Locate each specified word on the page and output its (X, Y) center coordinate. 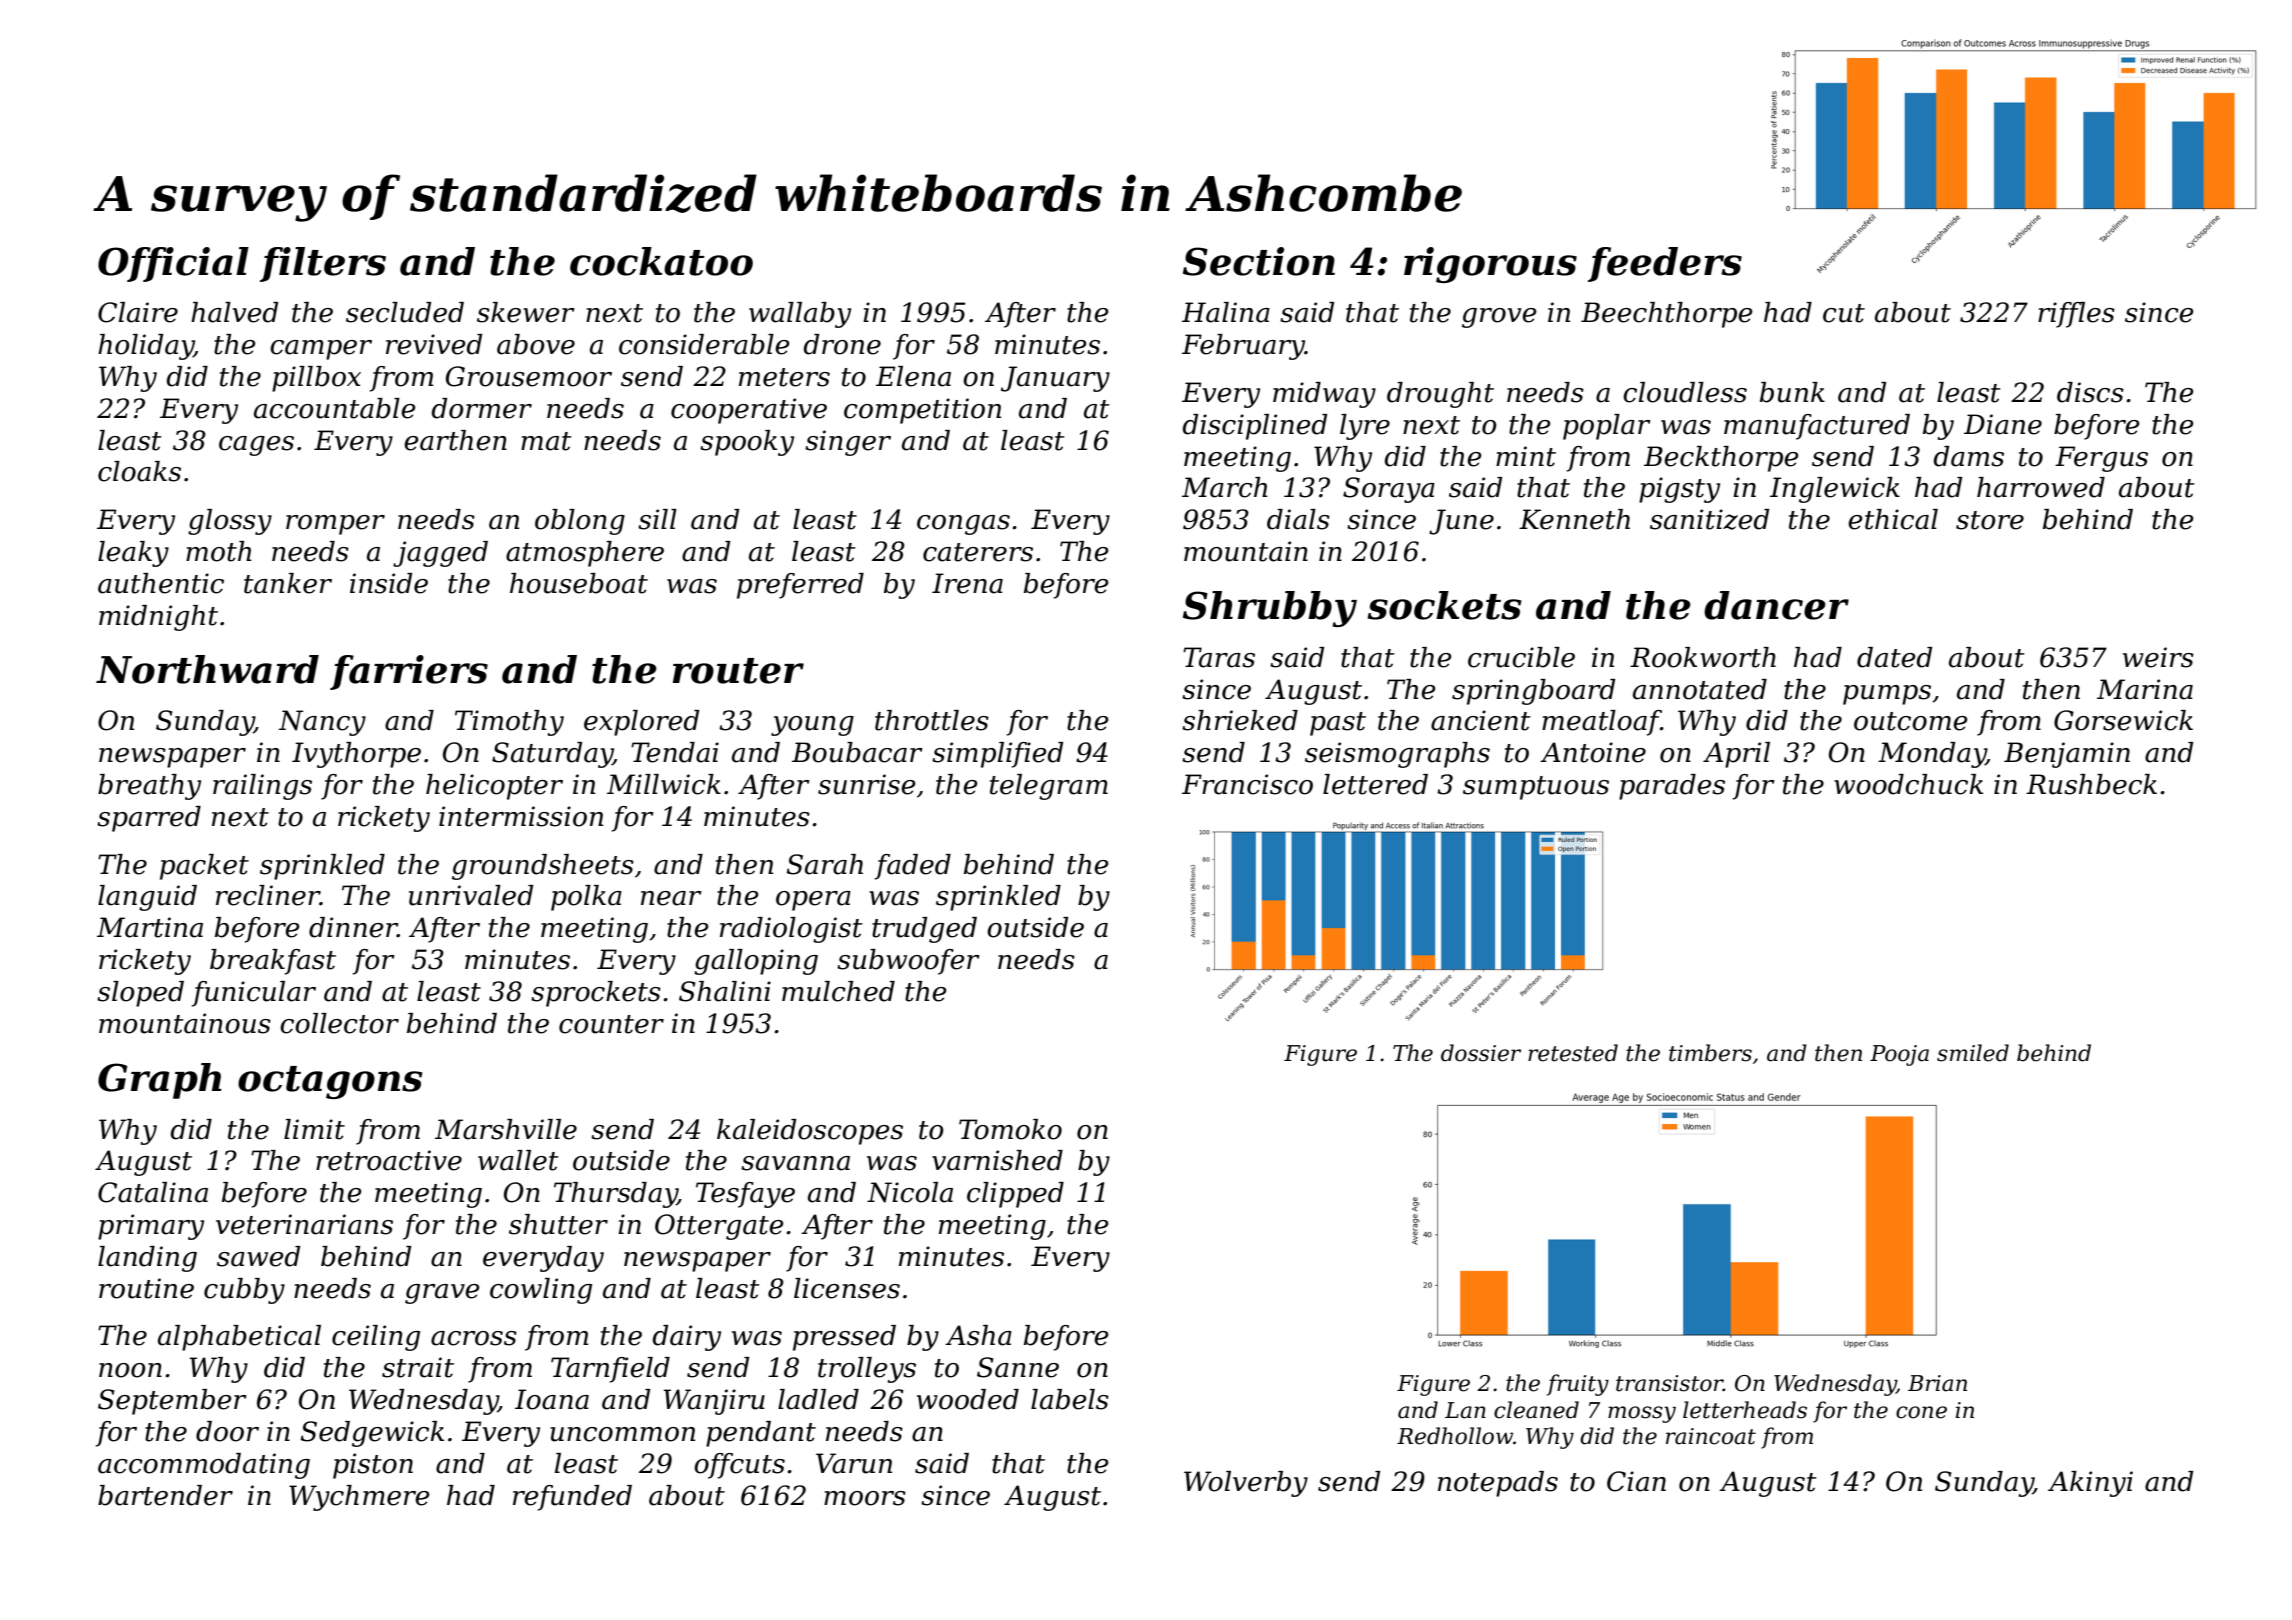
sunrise (867, 784)
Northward (207, 669)
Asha (978, 1335)
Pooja (1899, 1055)
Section (1259, 261)
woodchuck (1908, 784)
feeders (1665, 264)
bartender (165, 1495)
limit (314, 1129)
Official (173, 264)
